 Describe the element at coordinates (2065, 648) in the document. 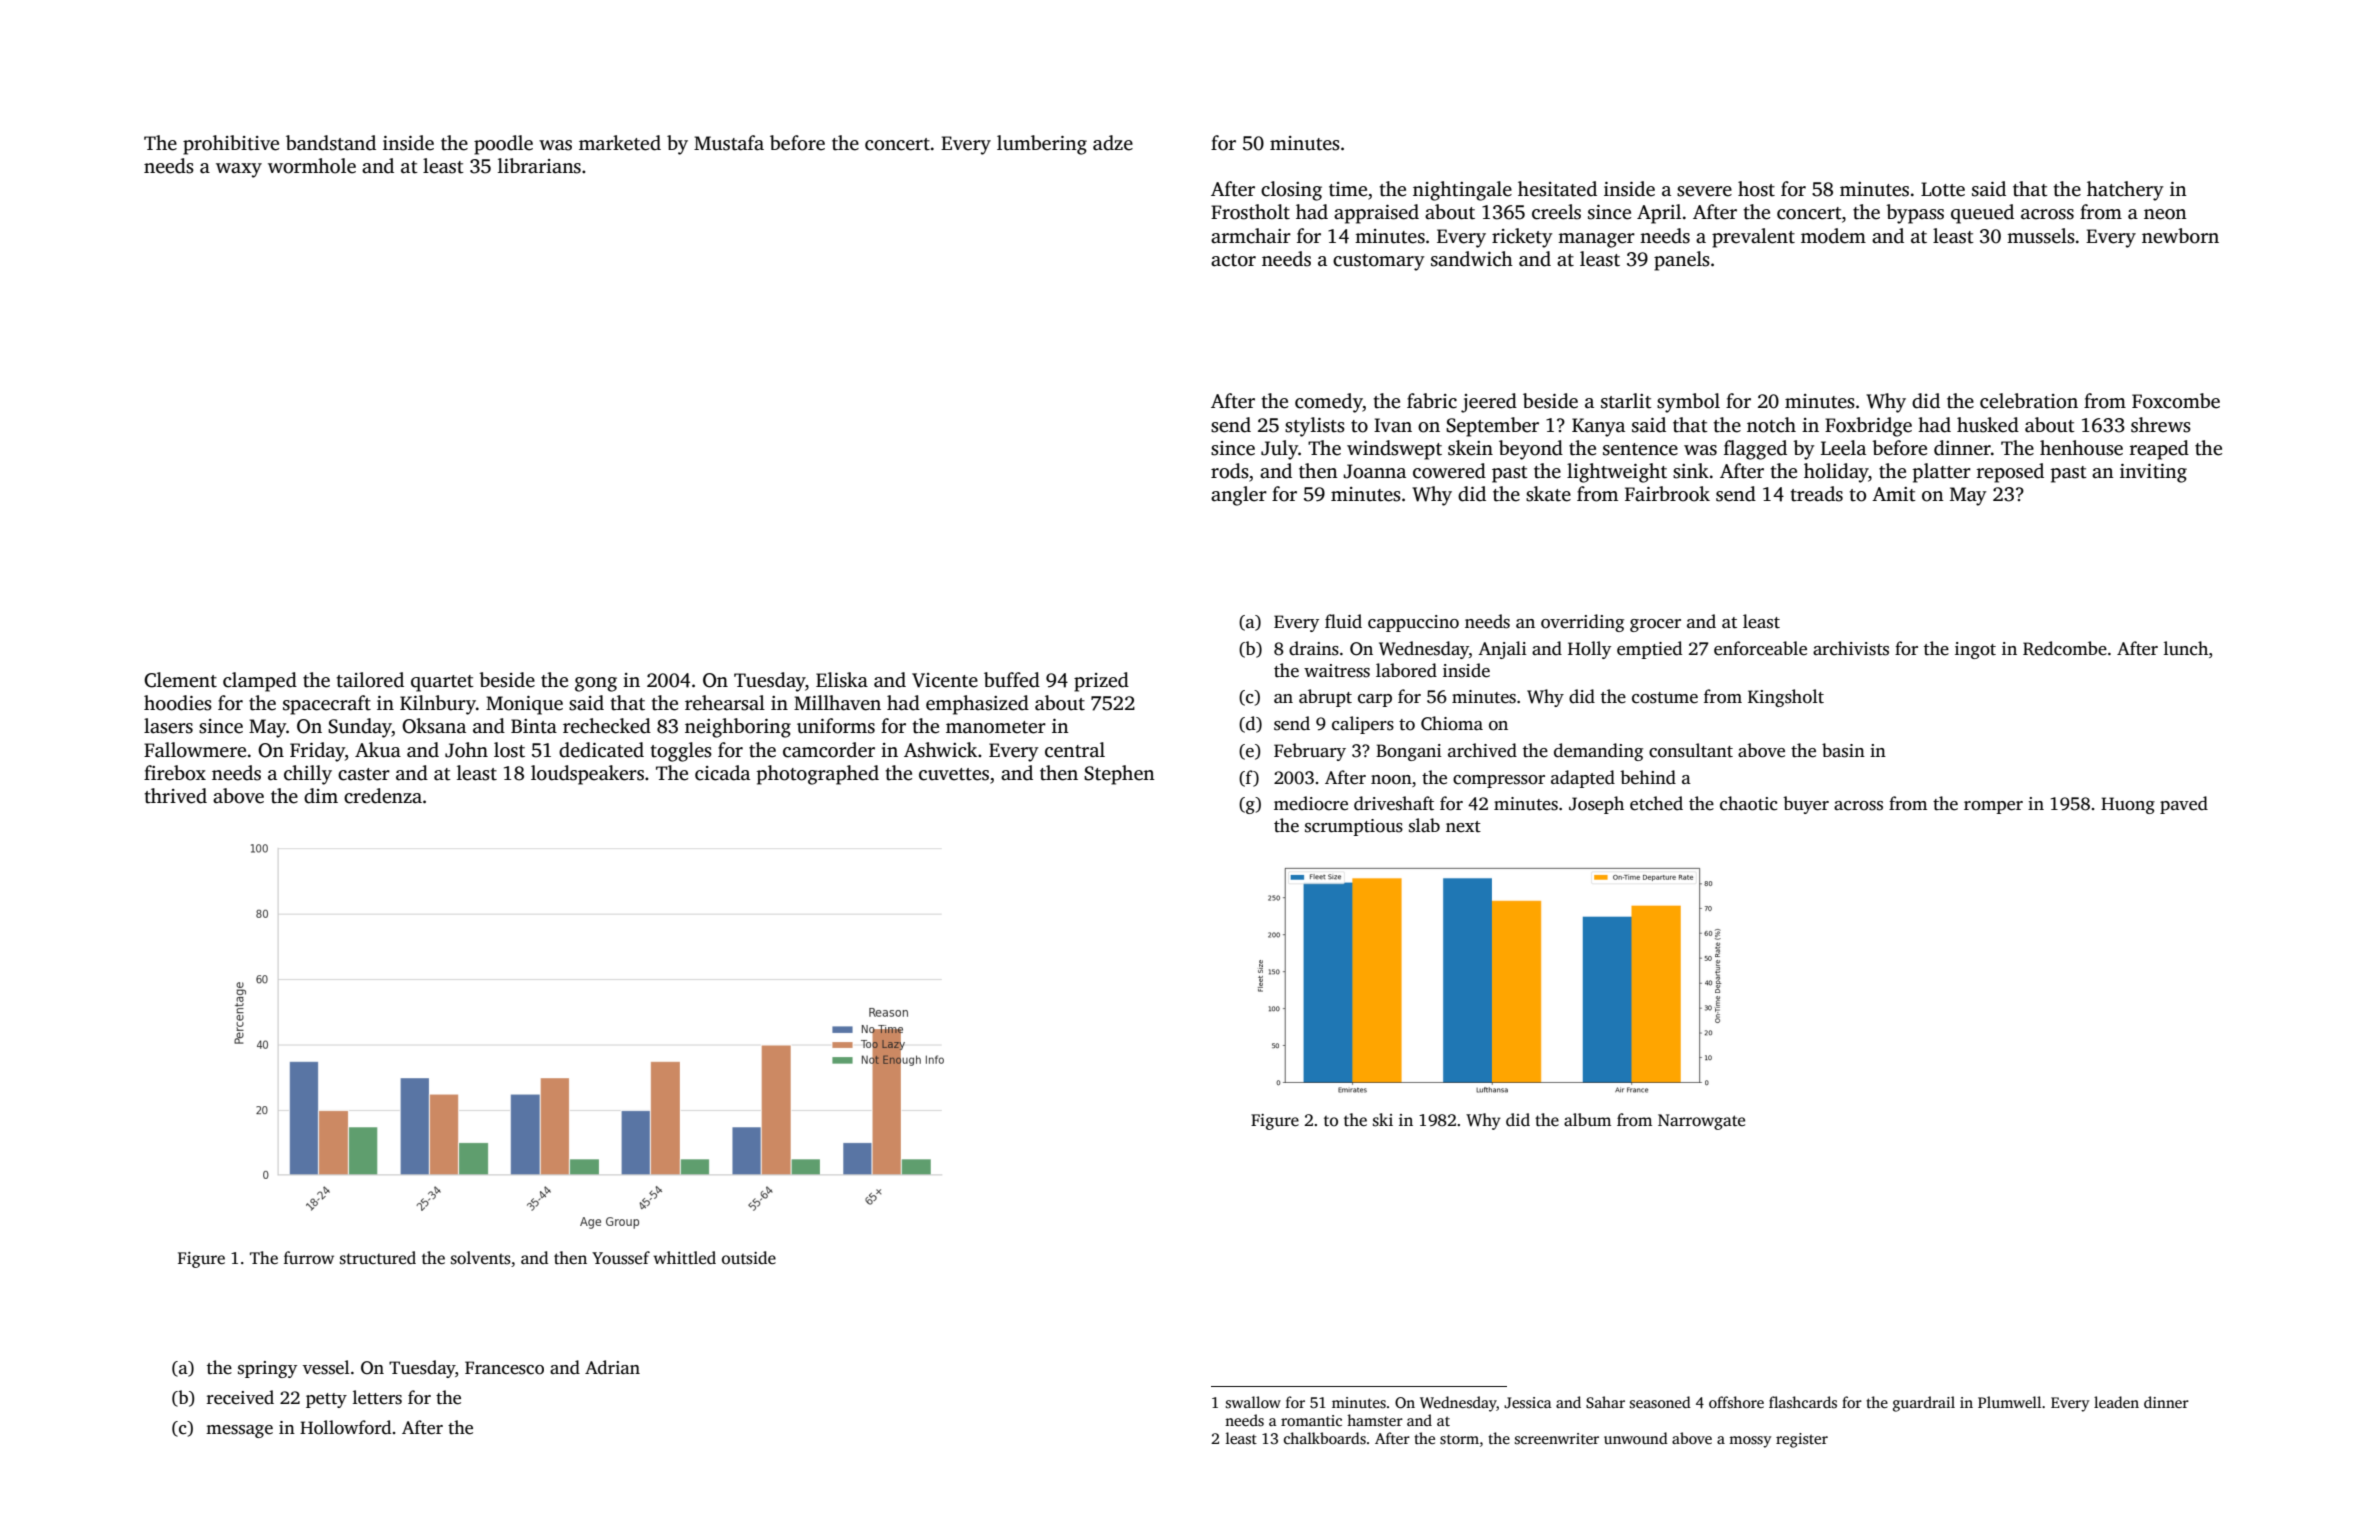

I see `Redcombe` at that location.
